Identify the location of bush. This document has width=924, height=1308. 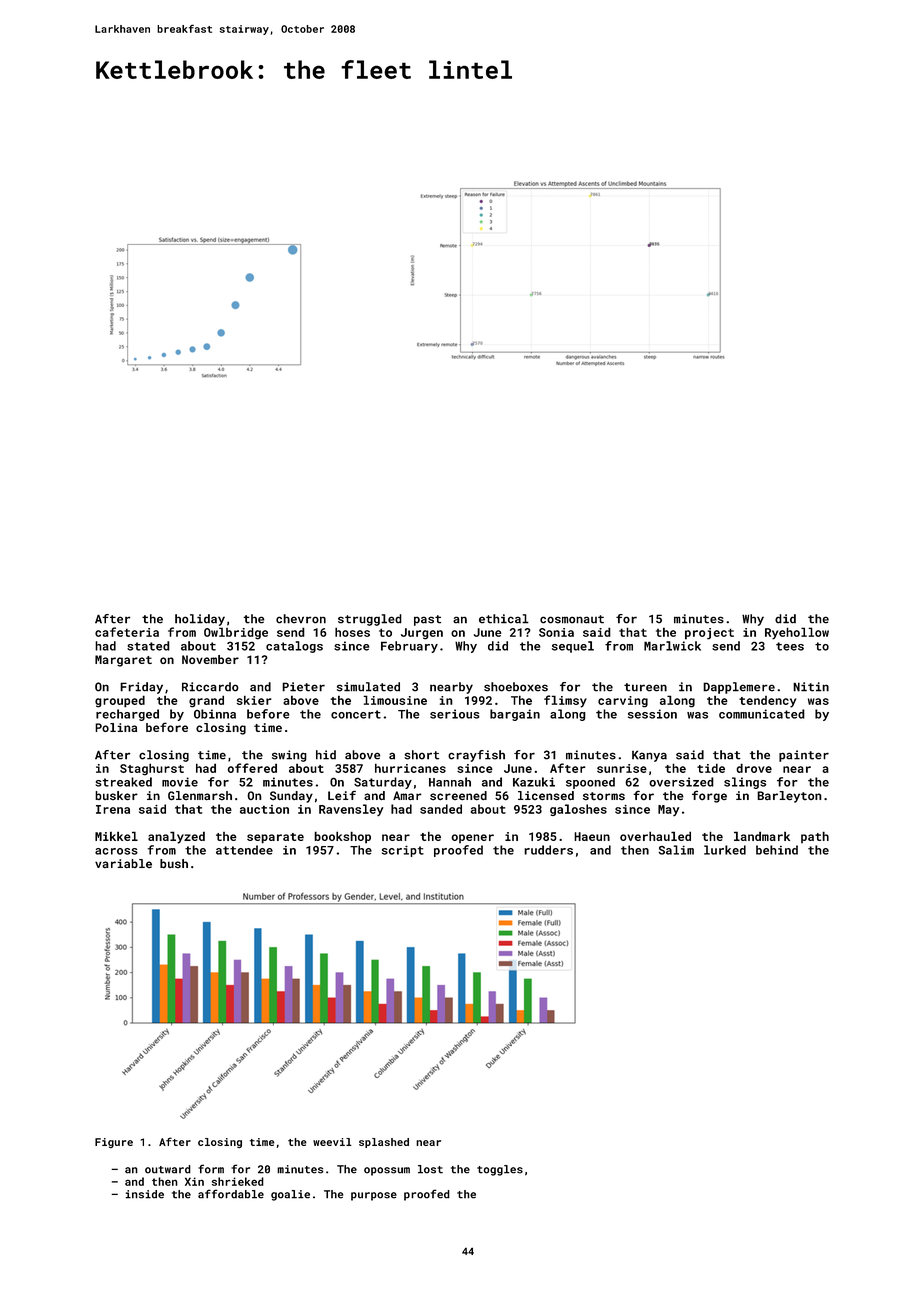
(174, 864).
